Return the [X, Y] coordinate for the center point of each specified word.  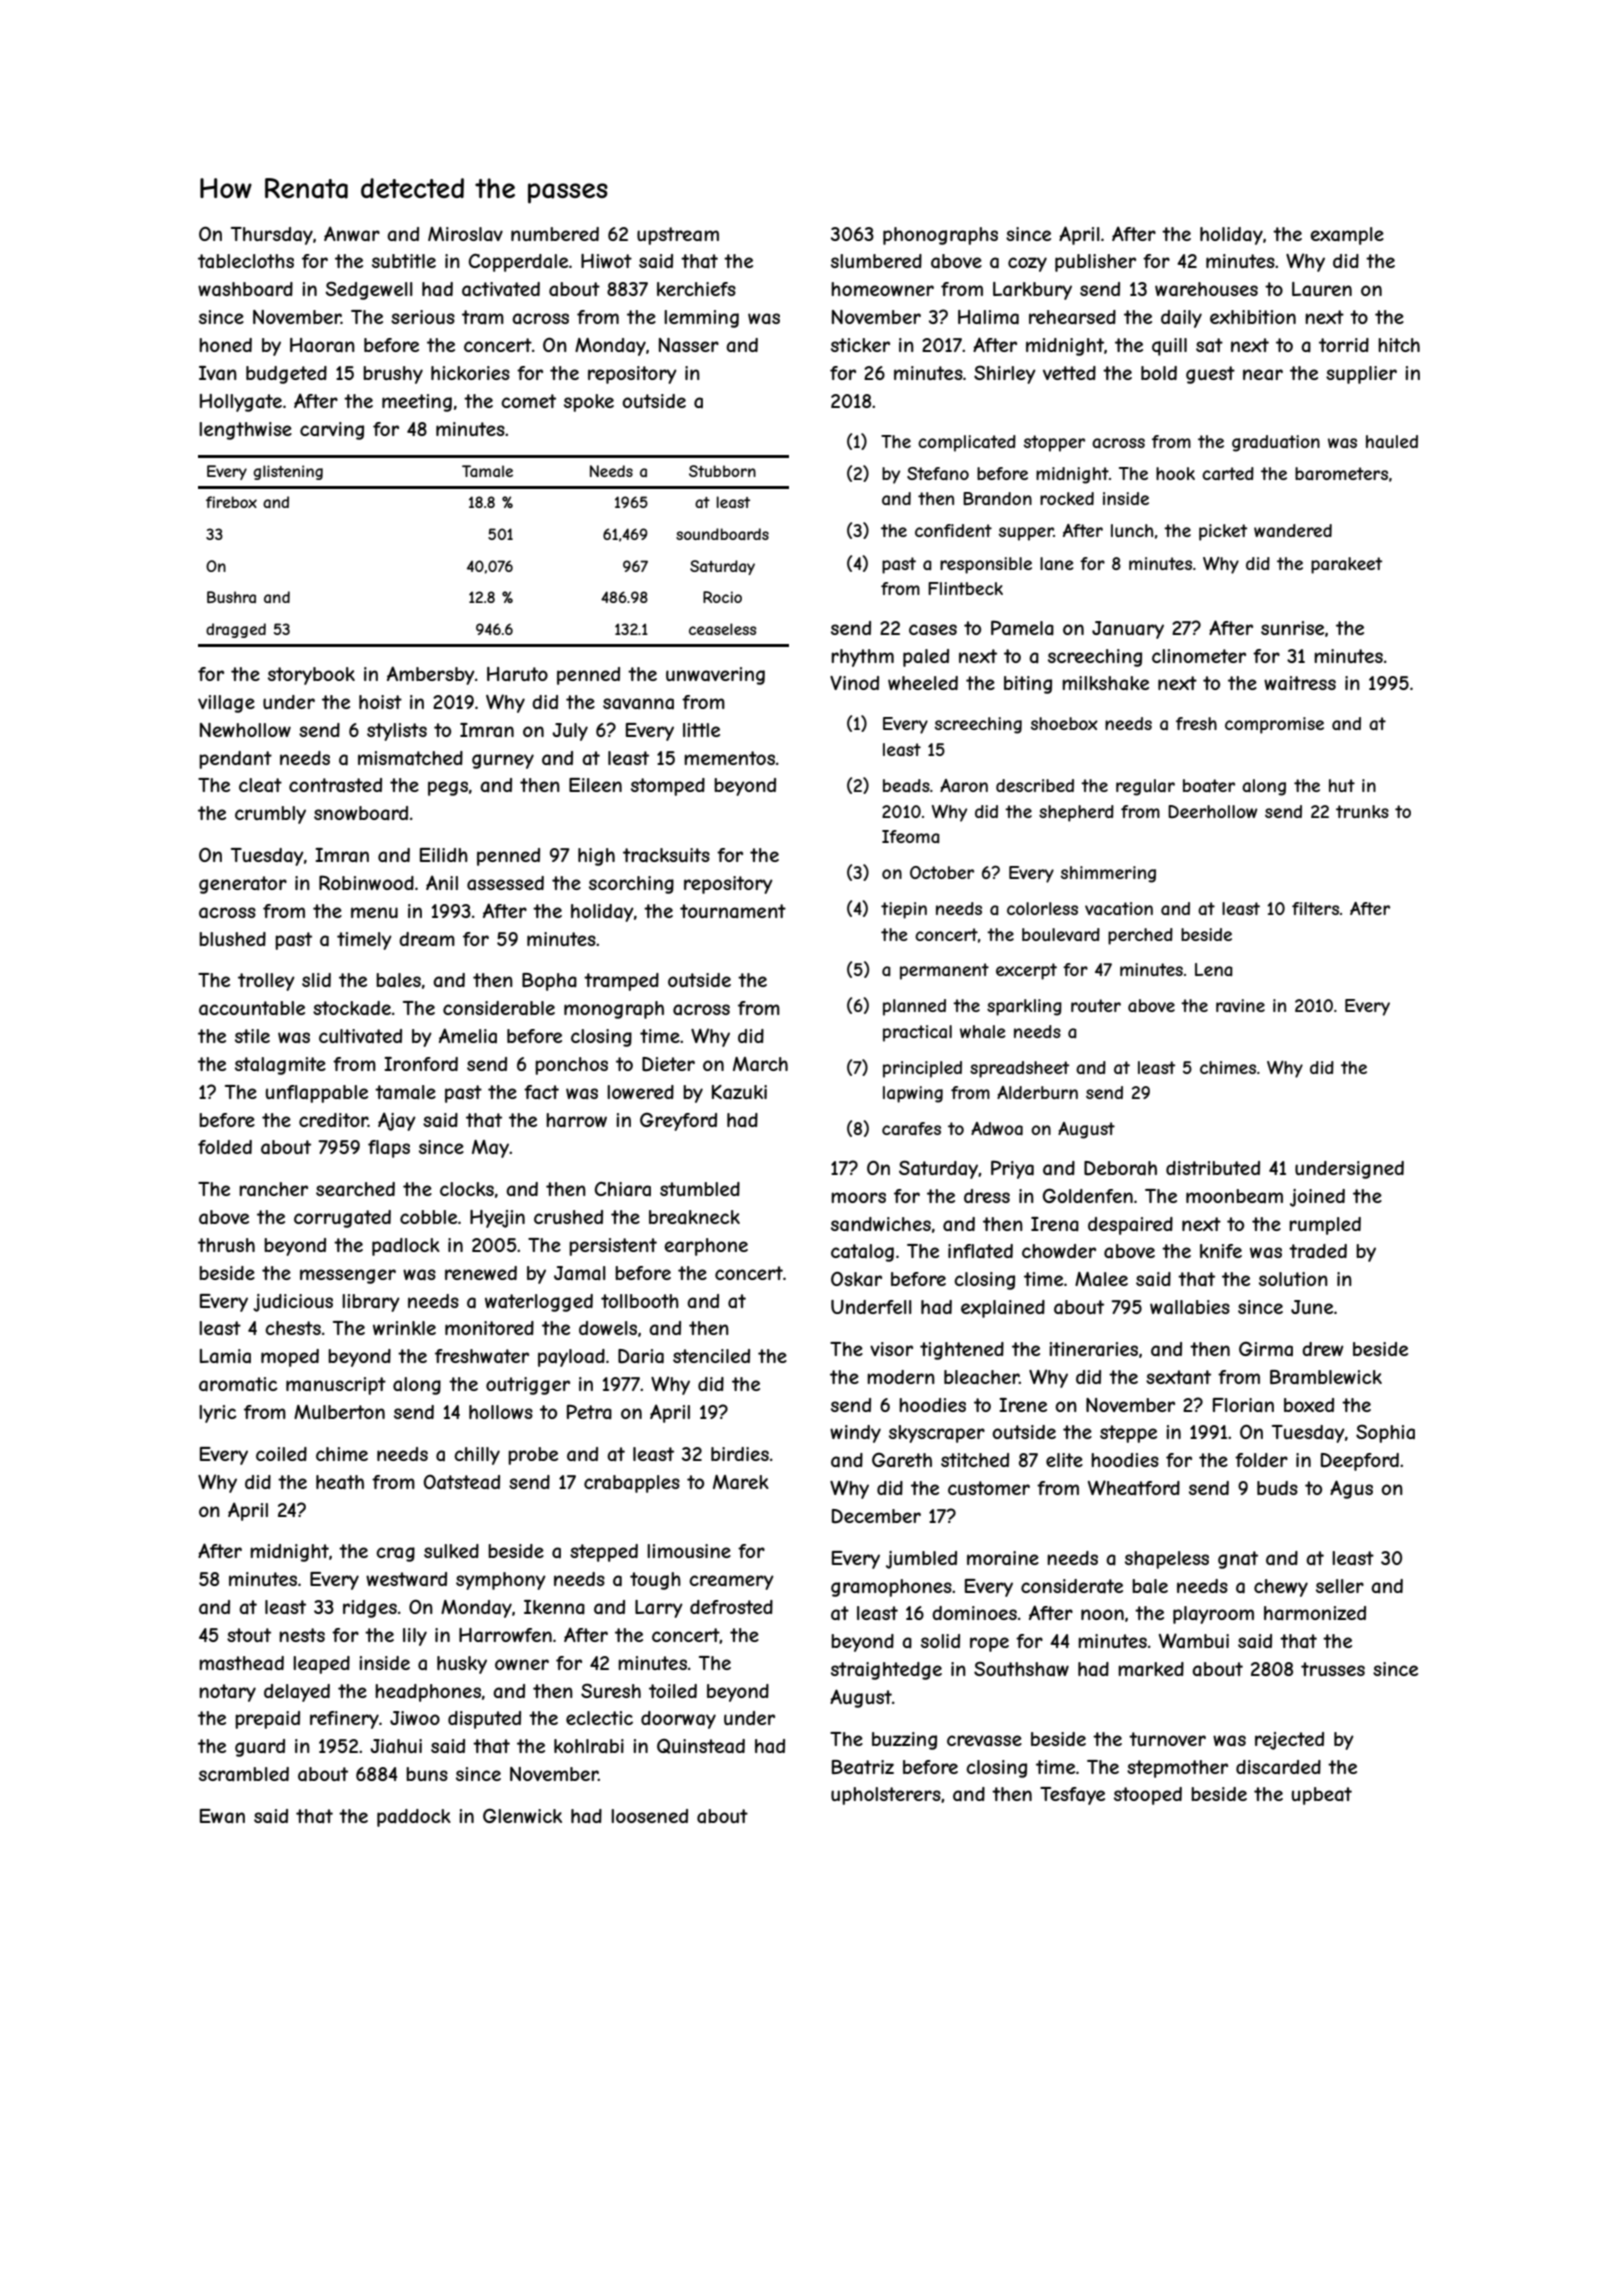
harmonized [1315, 1613]
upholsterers [886, 1796]
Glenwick [522, 1815]
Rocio [722, 597]
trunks [1362, 811]
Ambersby [431, 675]
